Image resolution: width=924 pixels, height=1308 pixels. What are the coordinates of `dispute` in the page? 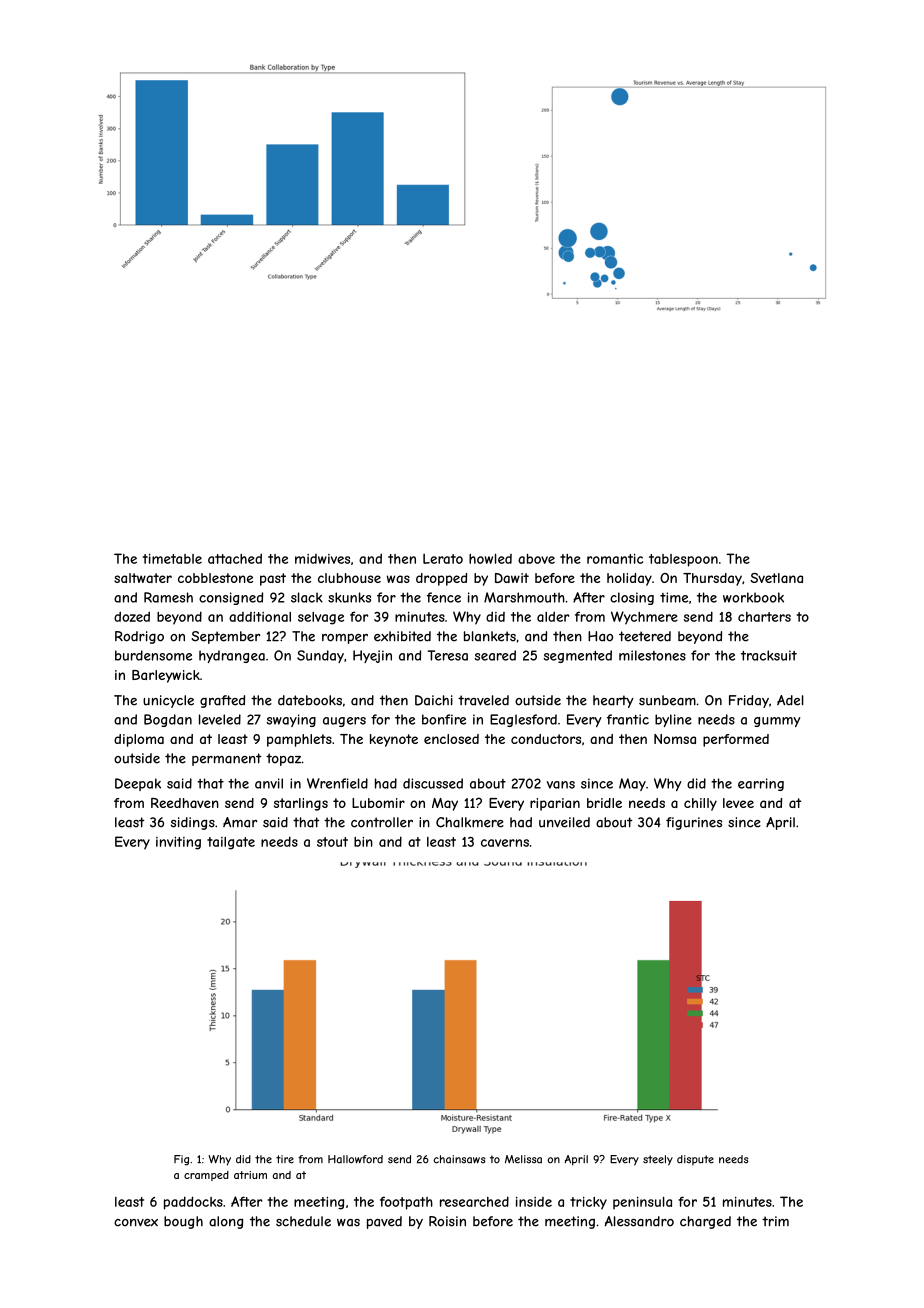 It's located at (695, 1160).
